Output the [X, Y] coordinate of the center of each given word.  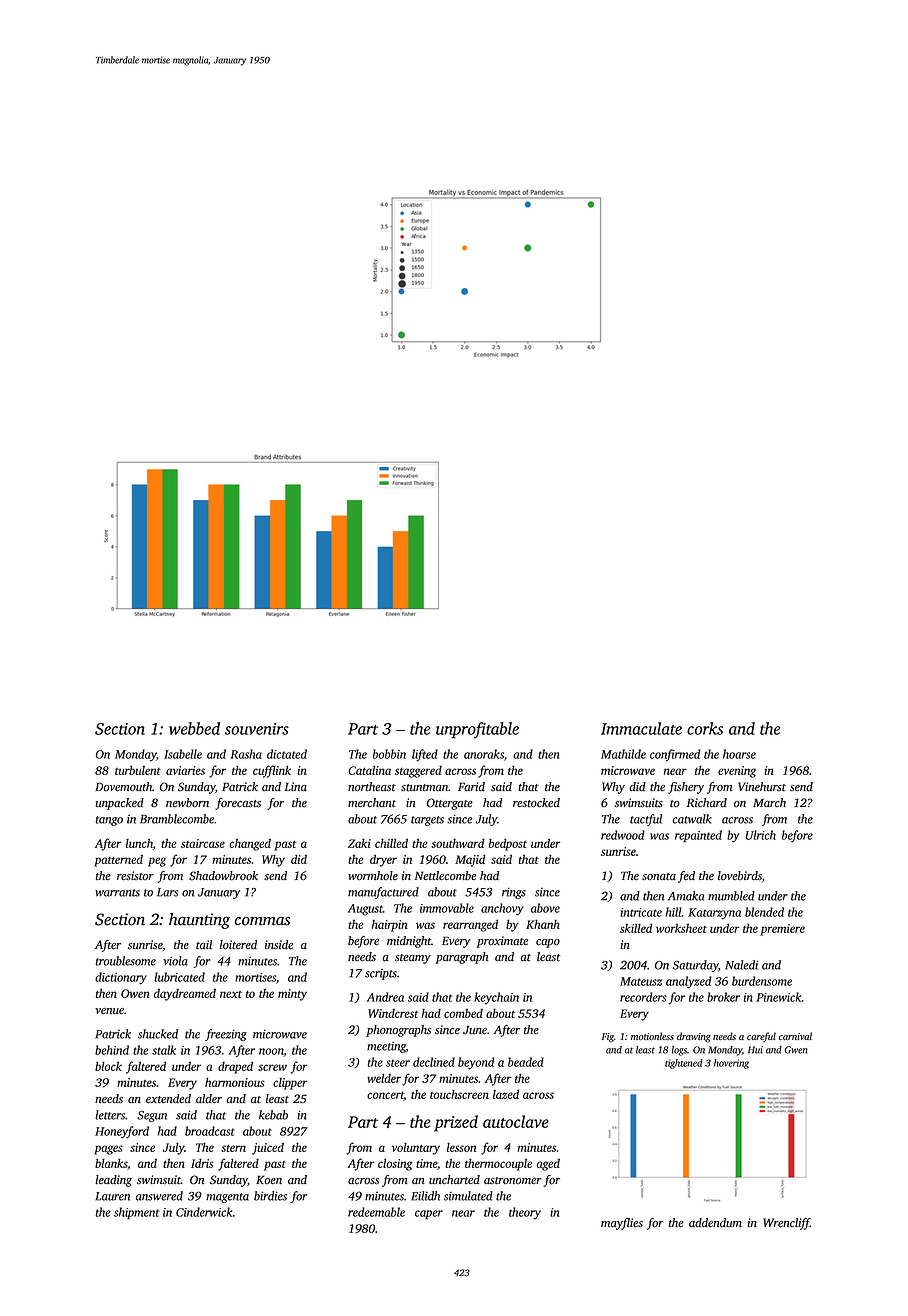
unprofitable [477, 730]
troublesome [126, 961]
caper [429, 1214]
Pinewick [778, 997]
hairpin [390, 926]
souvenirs [257, 729]
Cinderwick [204, 1212]
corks [705, 728]
